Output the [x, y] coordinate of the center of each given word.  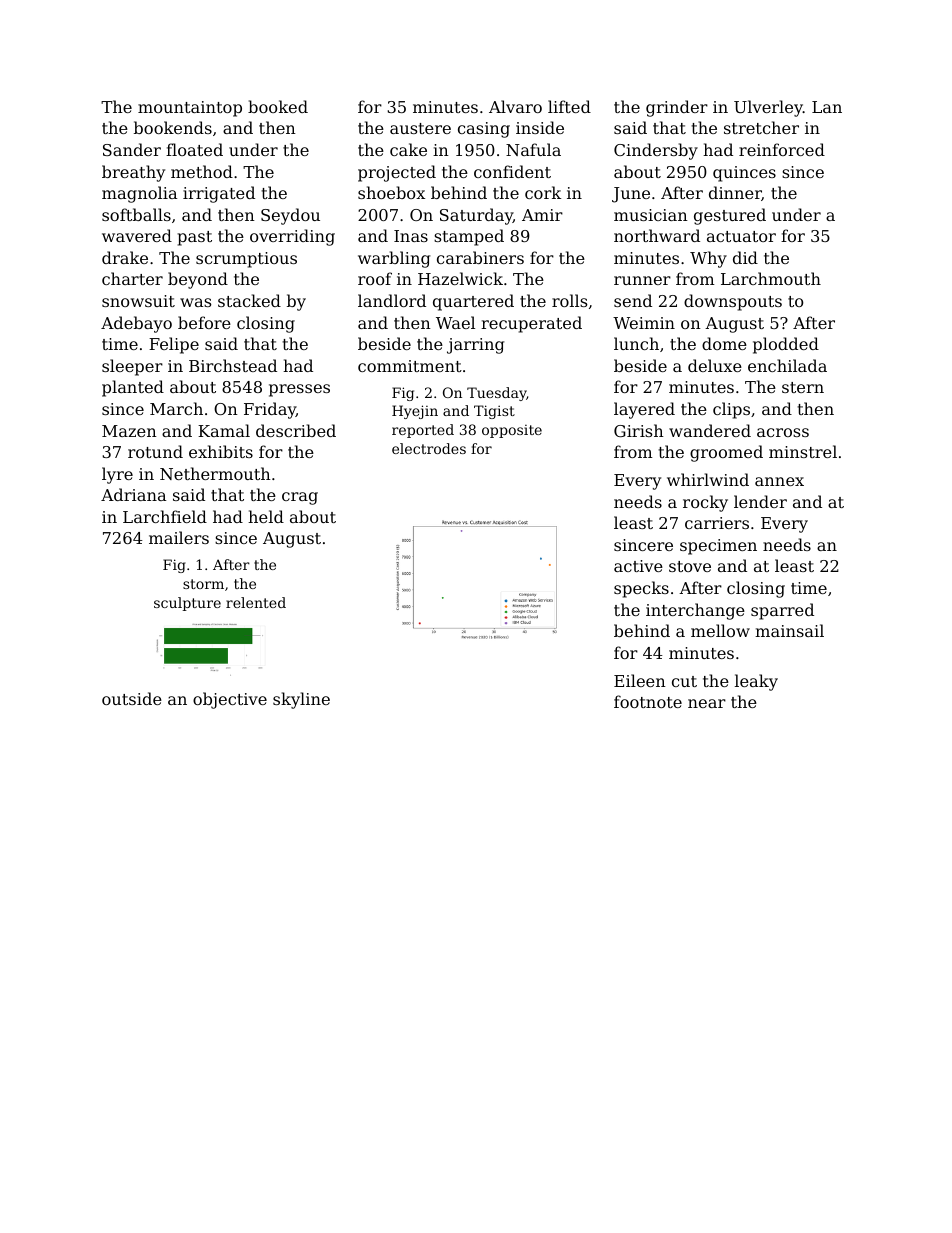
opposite [512, 431]
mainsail [789, 630]
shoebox [391, 192]
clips [731, 410]
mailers [179, 537]
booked [278, 106]
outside [132, 698]
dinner [735, 193]
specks [641, 589]
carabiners [480, 257]
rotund [155, 451]
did [745, 257]
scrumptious [246, 260]
